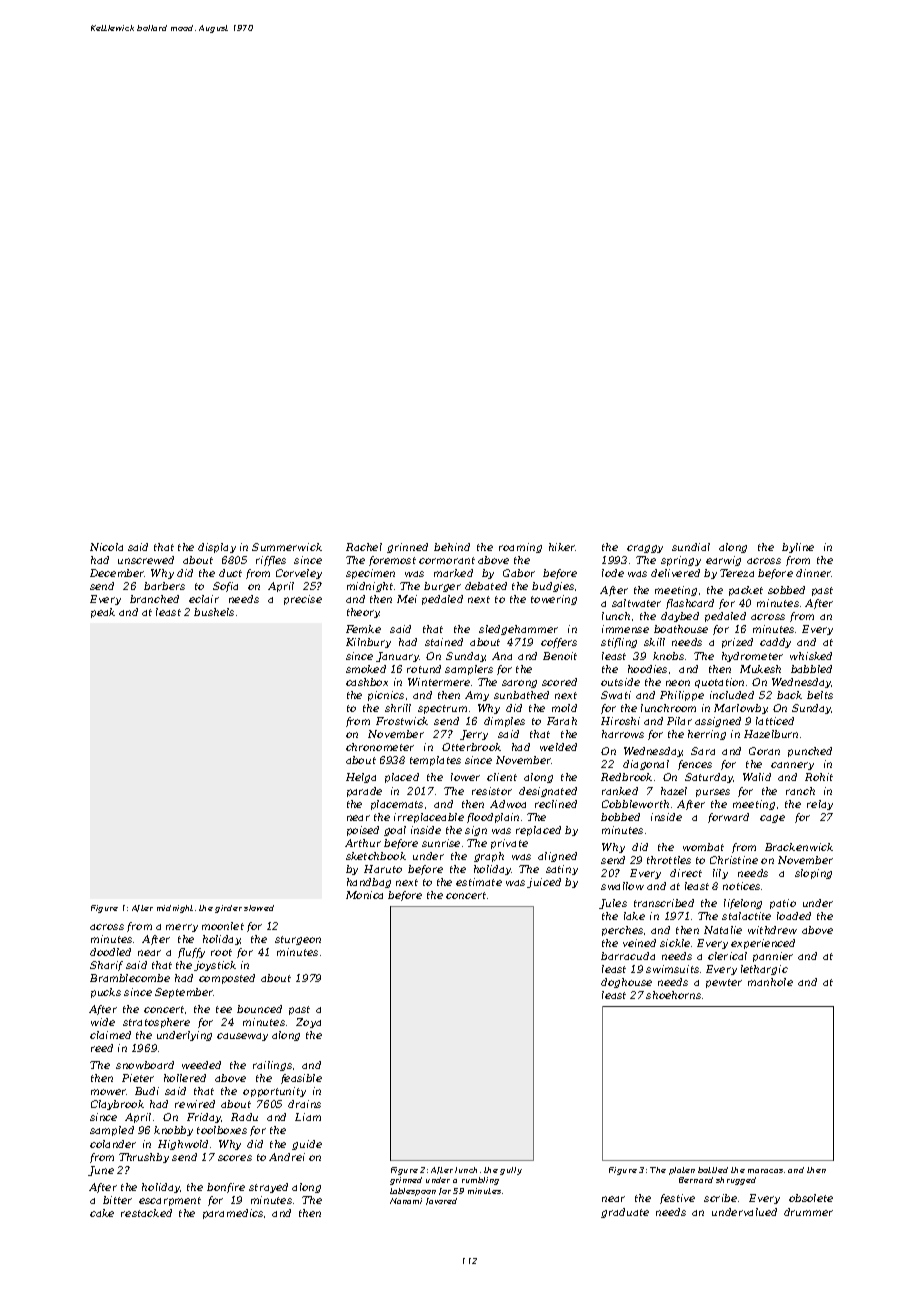 Image resolution: width=924 pixels, height=1308 pixels. I want to click on paramedics, so click(233, 1214).
